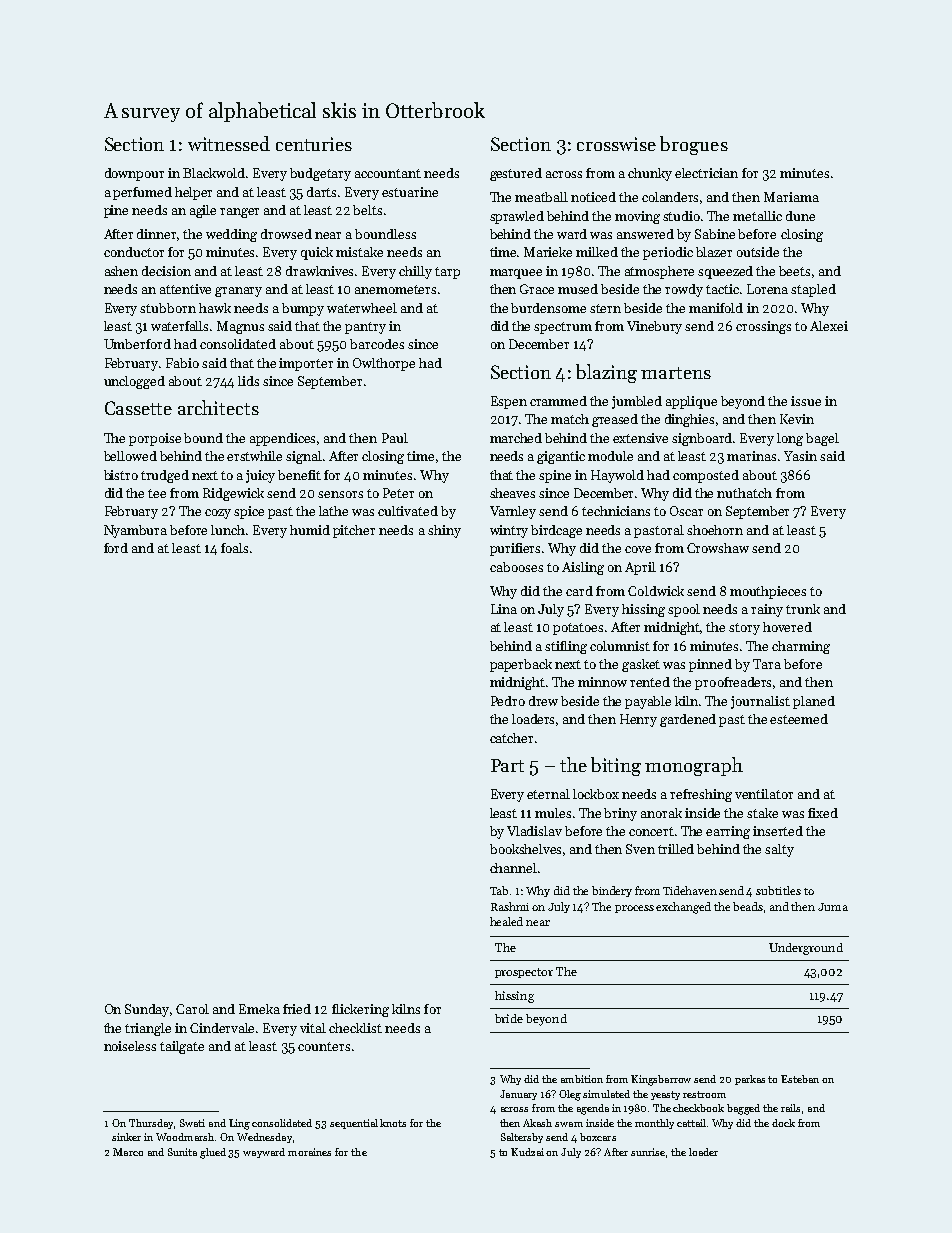  I want to click on accountant, so click(388, 173).
